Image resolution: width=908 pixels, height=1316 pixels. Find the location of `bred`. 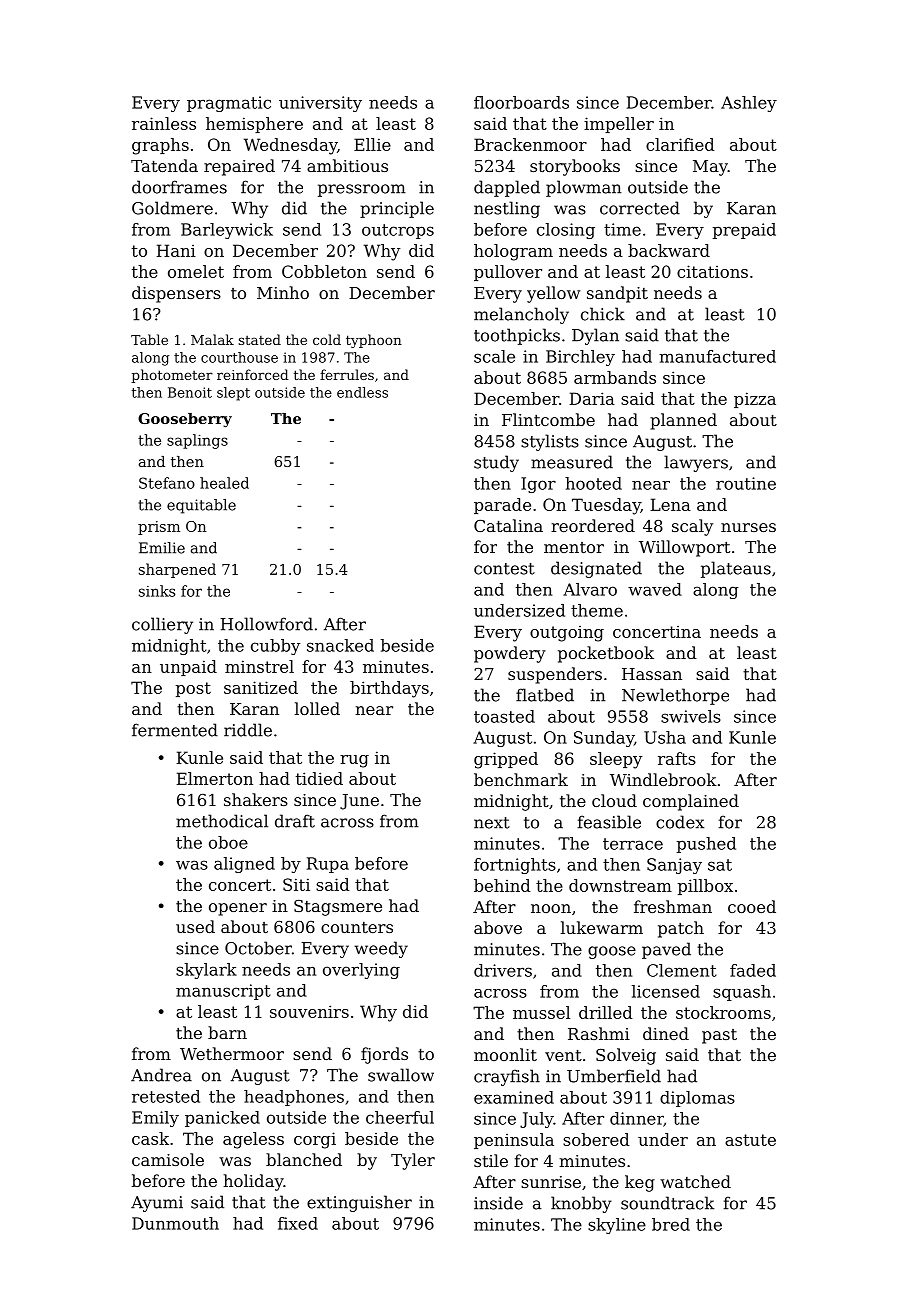

bred is located at coordinates (671, 1224).
